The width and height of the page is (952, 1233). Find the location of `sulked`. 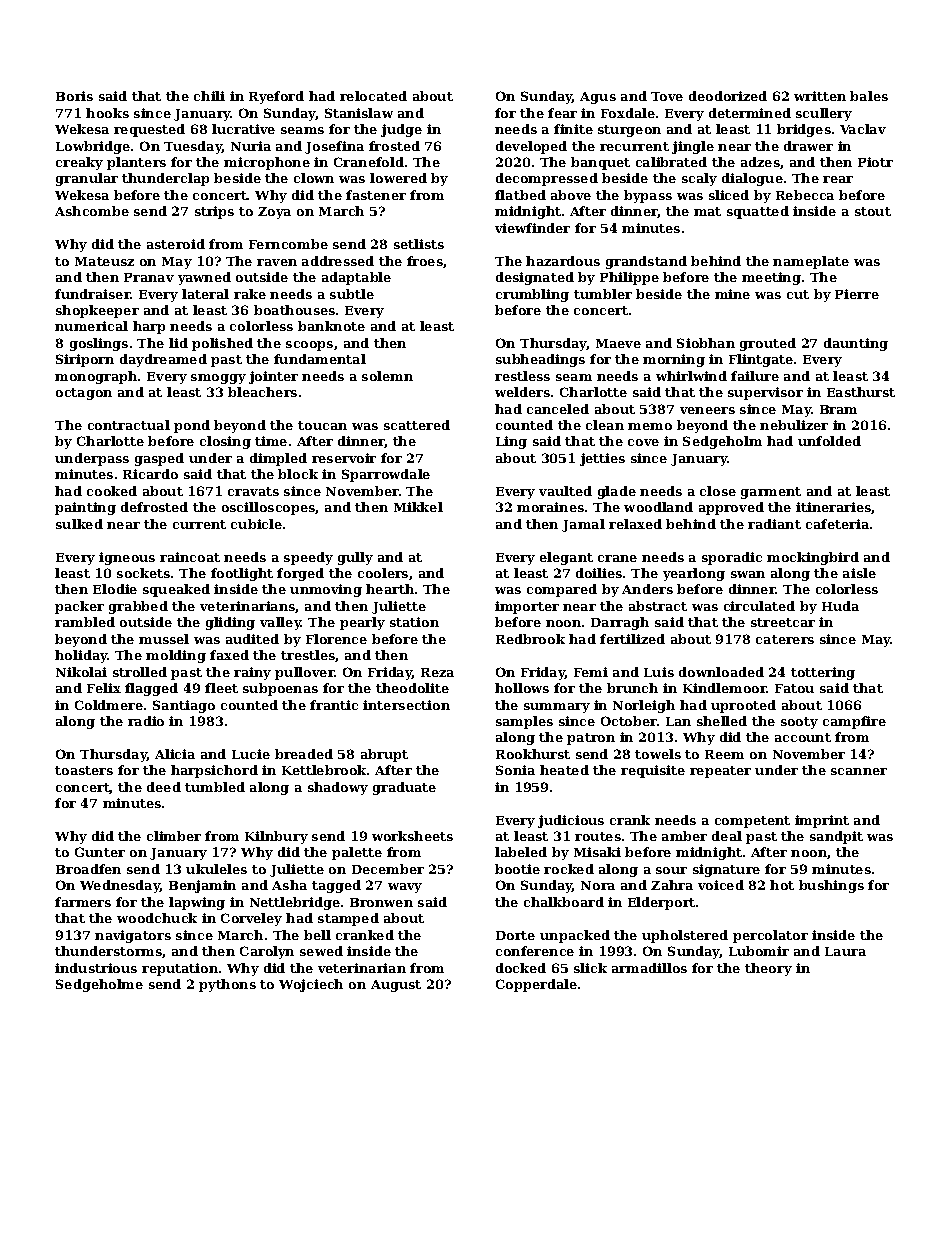

sulked is located at coordinates (79, 524).
